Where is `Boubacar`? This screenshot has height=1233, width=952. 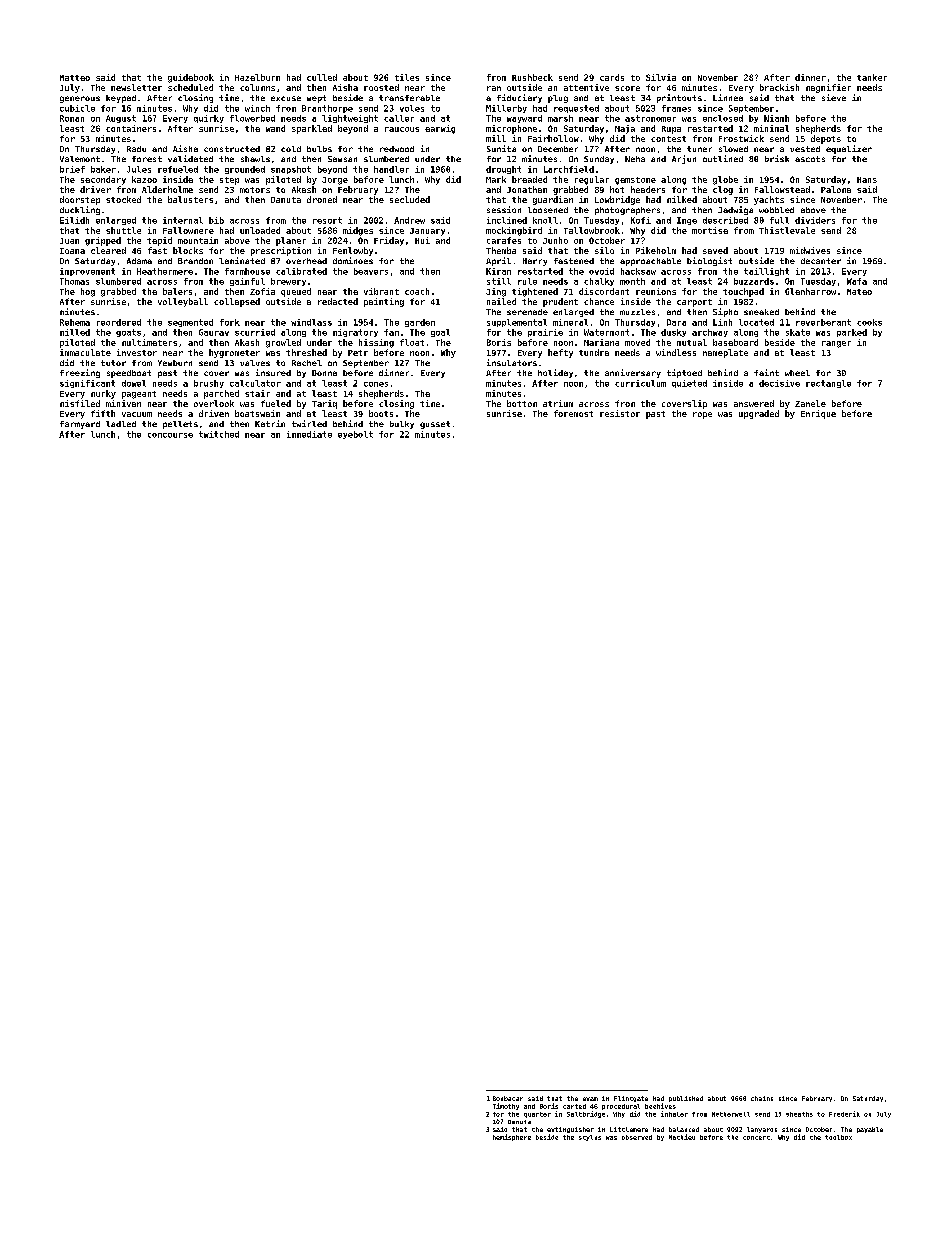
Boubacar is located at coordinates (508, 1098).
